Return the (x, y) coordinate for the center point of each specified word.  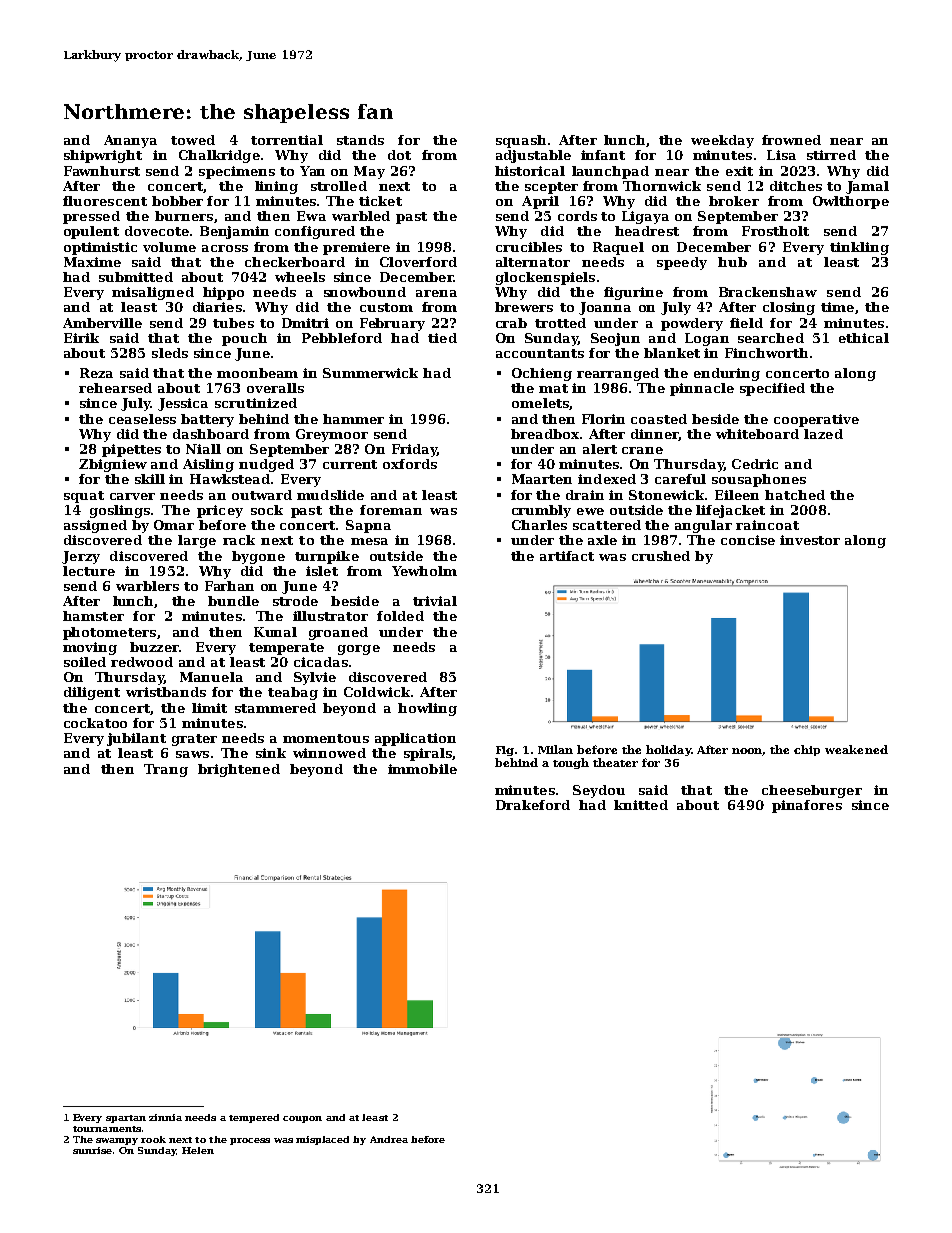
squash (521, 141)
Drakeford (533, 805)
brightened (239, 770)
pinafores (807, 806)
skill (150, 479)
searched (771, 338)
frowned (791, 140)
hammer (353, 419)
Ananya (130, 141)
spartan (126, 1119)
